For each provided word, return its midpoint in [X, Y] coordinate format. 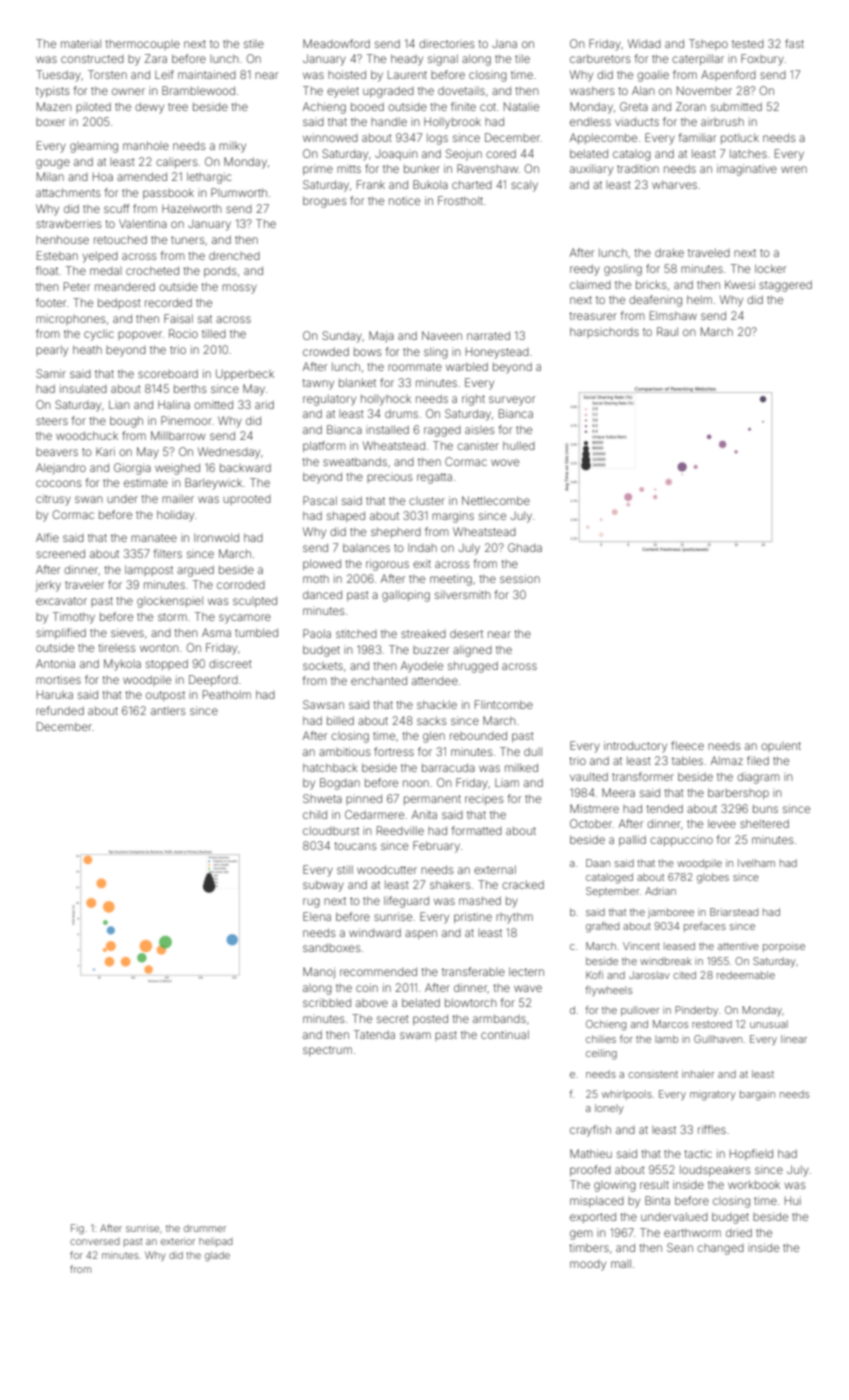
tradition [638, 168]
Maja [381, 337]
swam [415, 1035]
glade [217, 1256]
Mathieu [591, 1153]
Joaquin [396, 155]
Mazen [54, 106]
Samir [51, 373]
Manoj [319, 973]
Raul [667, 331]
